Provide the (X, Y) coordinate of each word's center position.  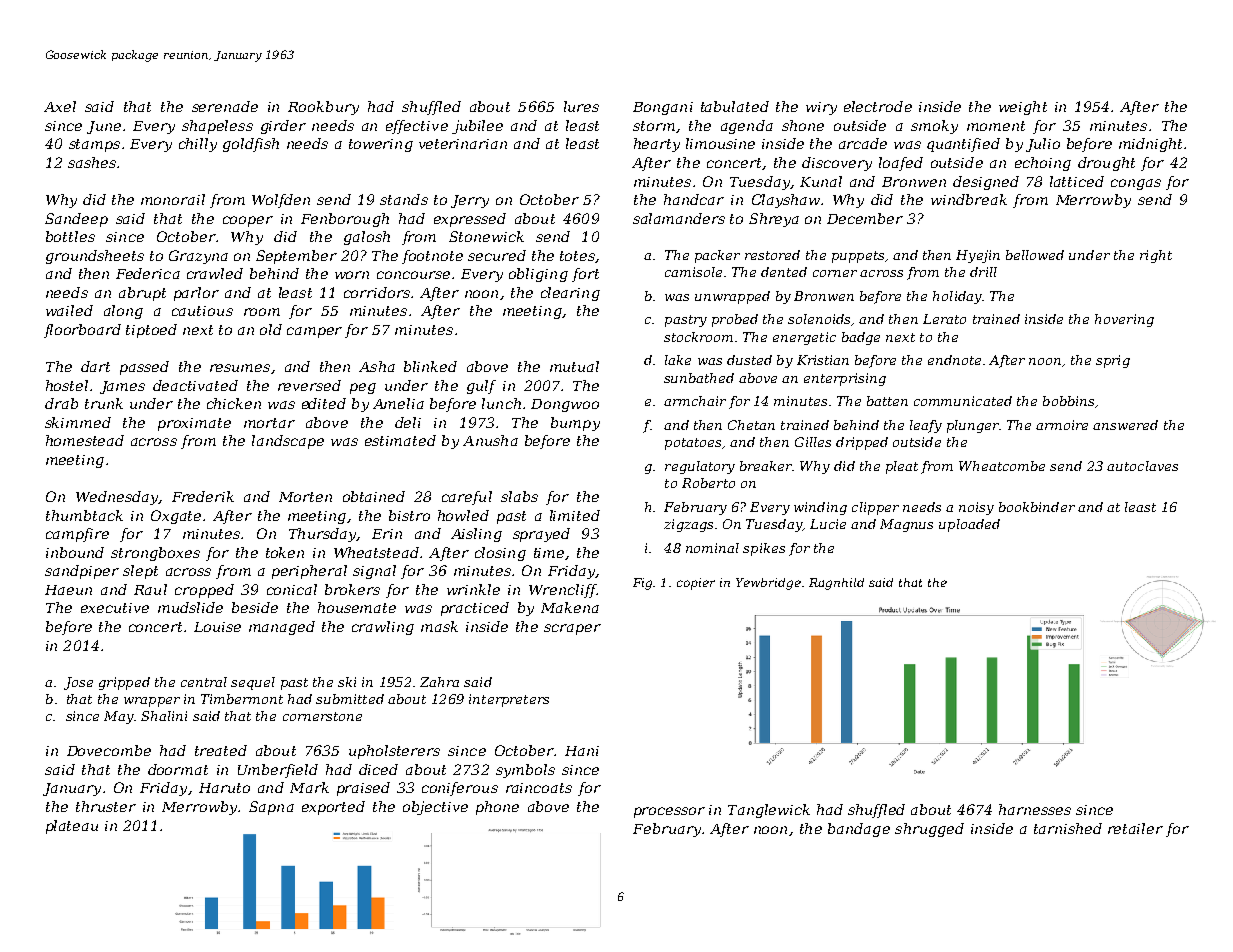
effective (417, 127)
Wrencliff (563, 591)
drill (983, 272)
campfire (77, 535)
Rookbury (323, 108)
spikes (764, 549)
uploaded (969, 525)
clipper (875, 508)
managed (282, 628)
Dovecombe (109, 750)
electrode (878, 106)
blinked (430, 366)
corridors (377, 292)
